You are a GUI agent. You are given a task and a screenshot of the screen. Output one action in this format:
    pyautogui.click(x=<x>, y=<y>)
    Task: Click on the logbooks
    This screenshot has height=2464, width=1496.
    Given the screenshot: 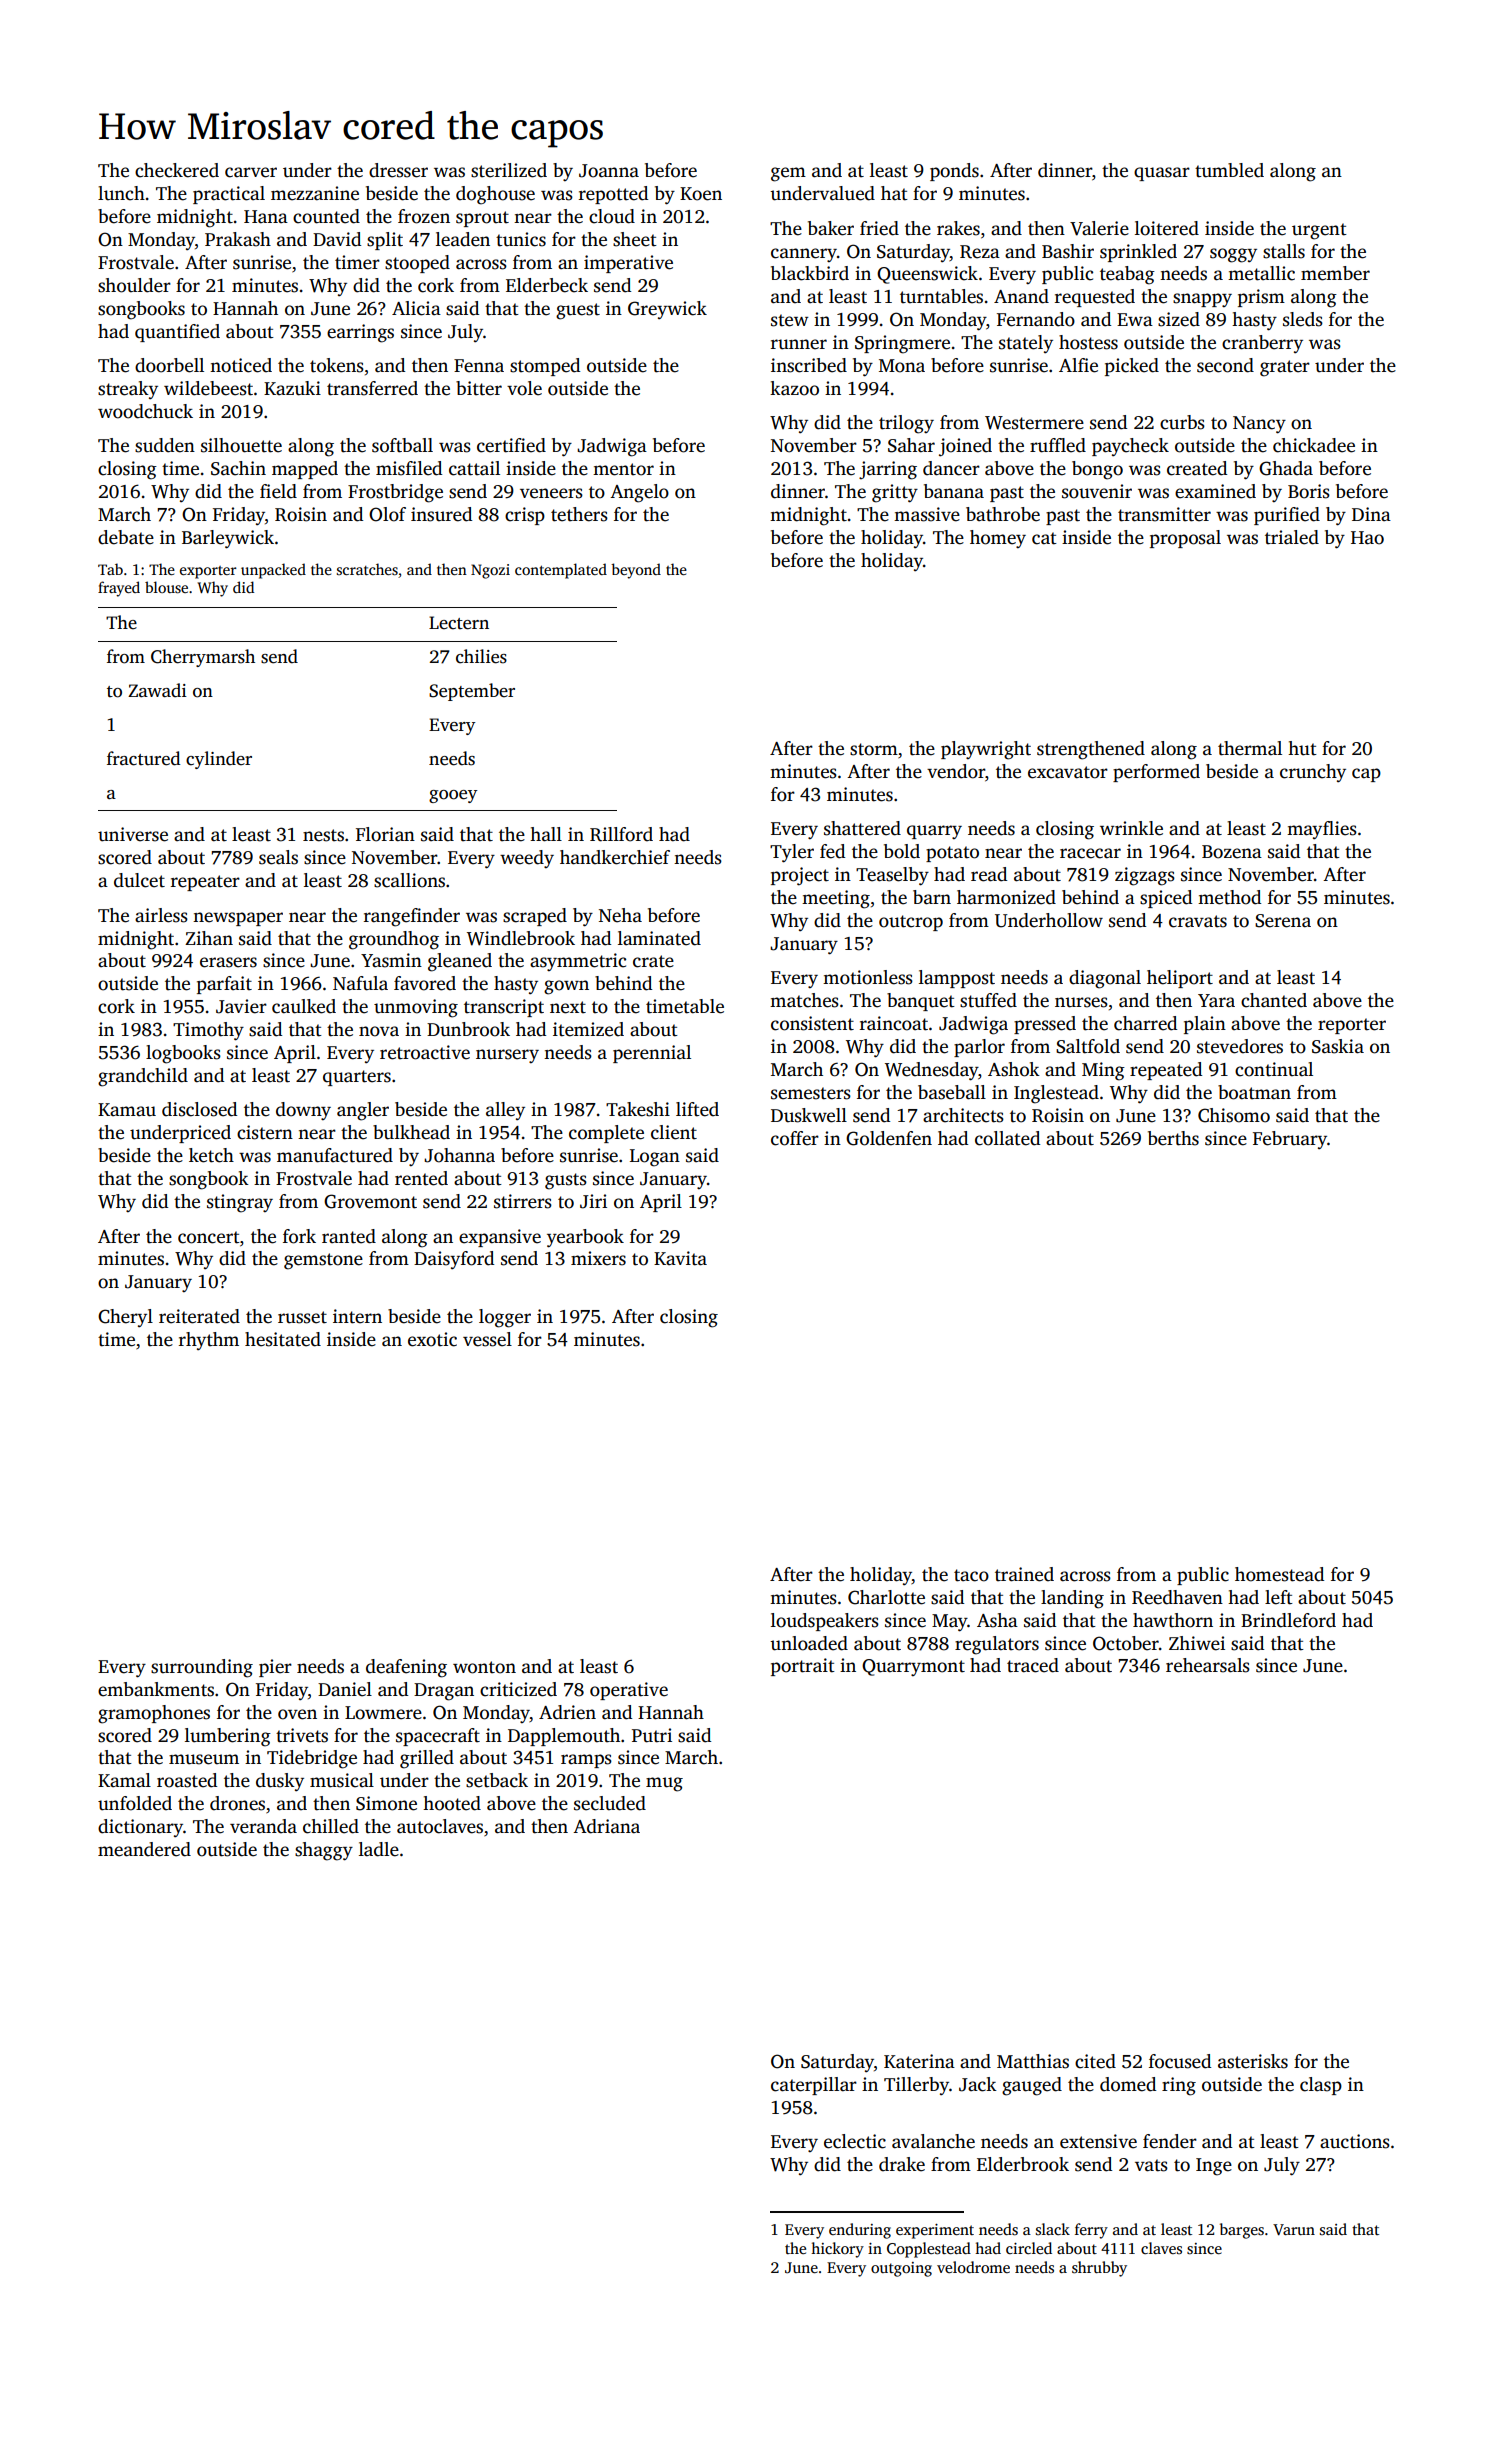 What is the action you would take?
    pyautogui.click(x=183, y=1054)
